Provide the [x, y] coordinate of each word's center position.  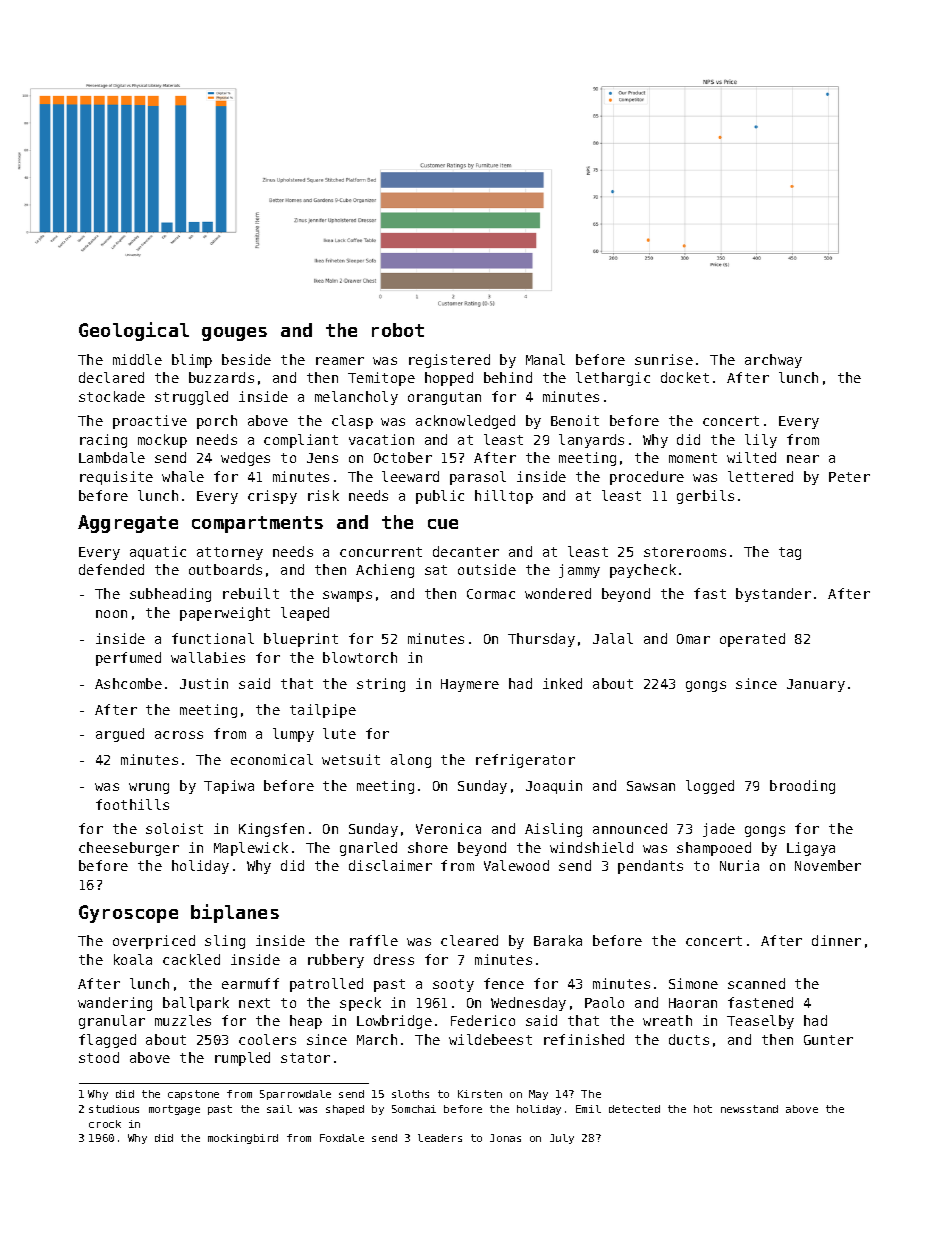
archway [773, 361]
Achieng [385, 571]
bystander [773, 595]
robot [398, 330]
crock [105, 1124]
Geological [134, 331]
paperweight [225, 614]
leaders [440, 1138]
